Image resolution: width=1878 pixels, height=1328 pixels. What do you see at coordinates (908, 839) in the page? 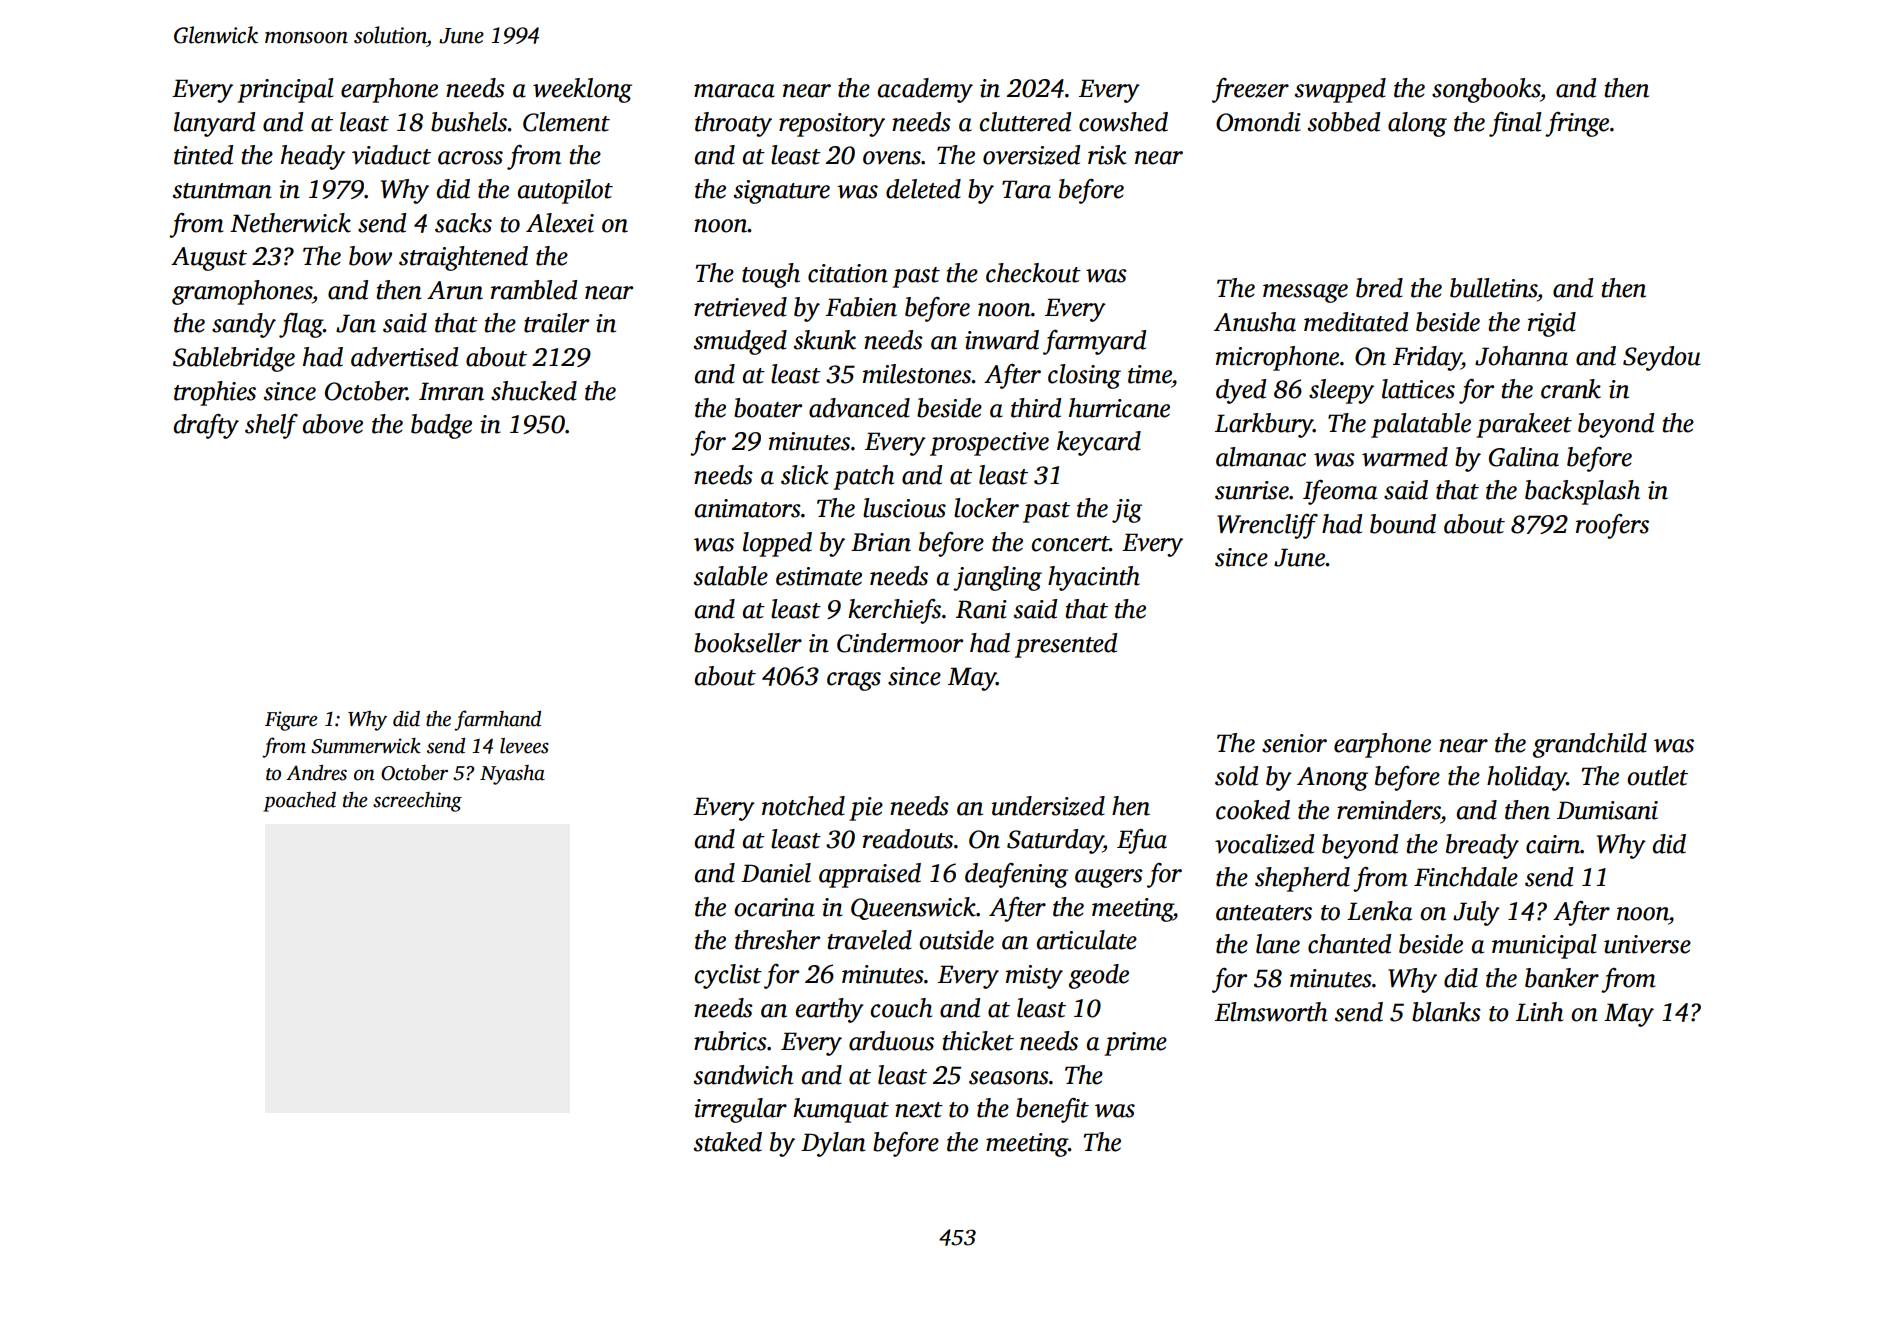
I see `readouts` at bounding box center [908, 839].
